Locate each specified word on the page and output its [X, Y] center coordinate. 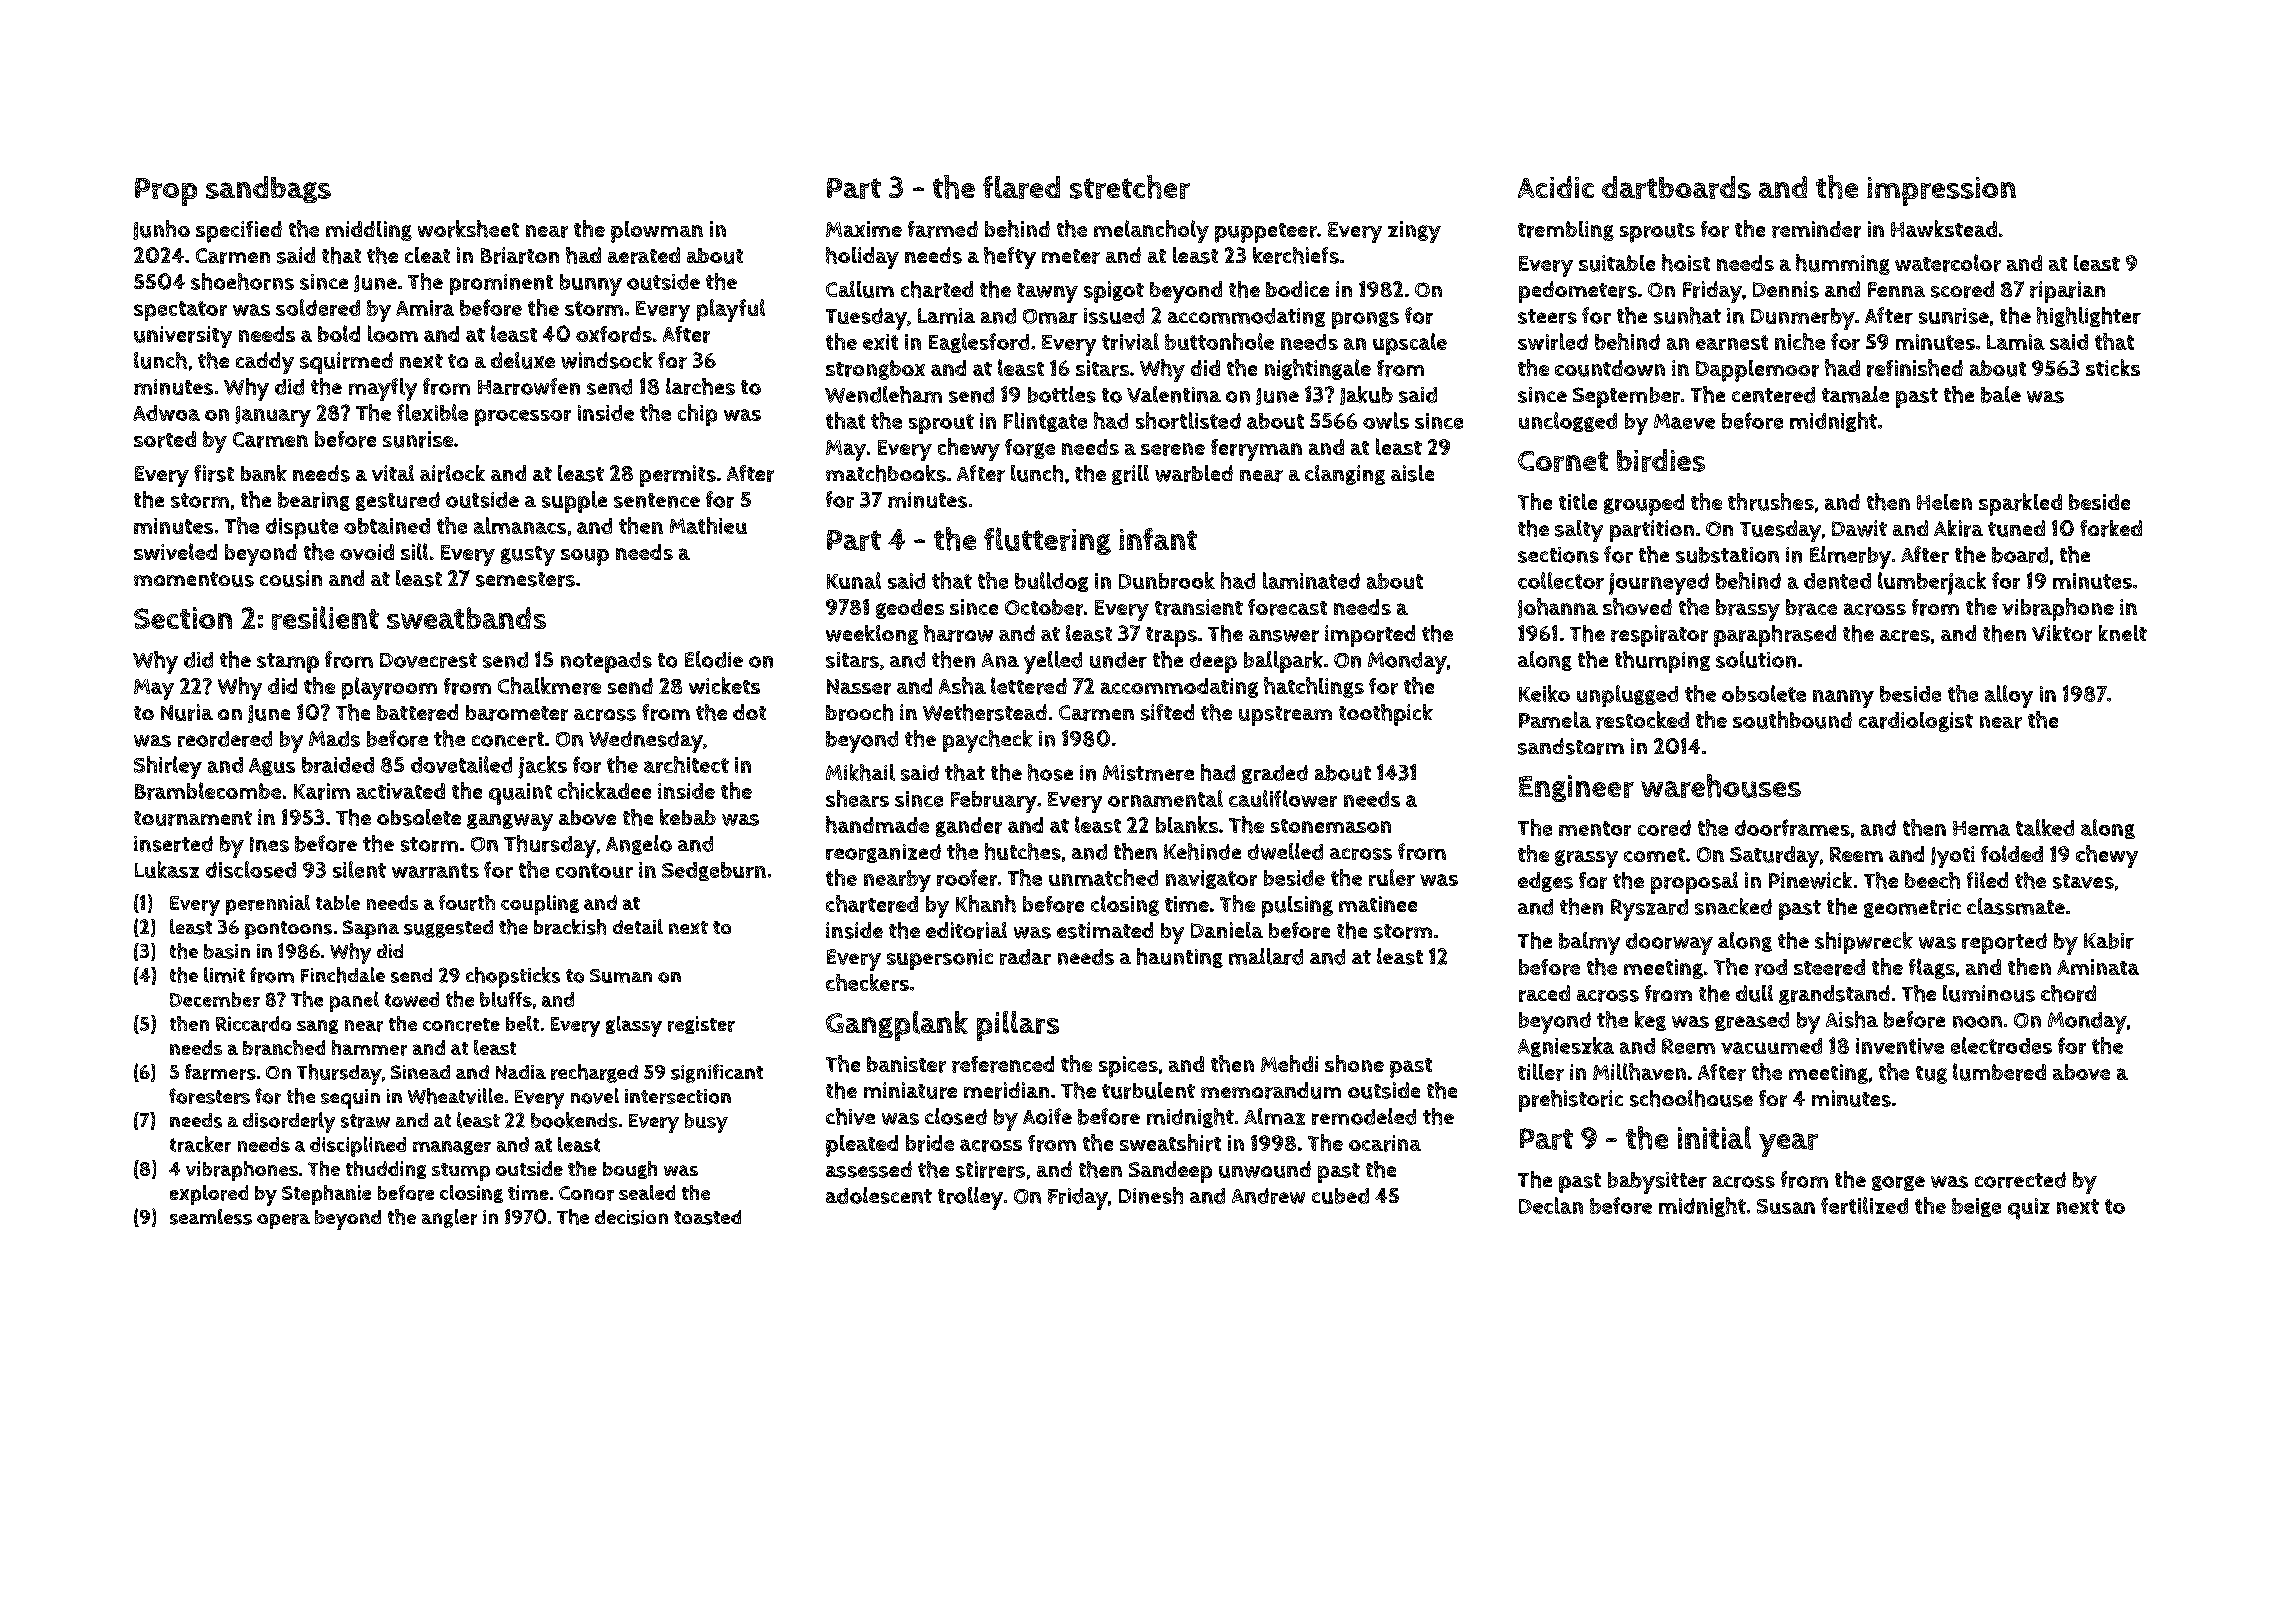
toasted [707, 1217]
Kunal [854, 580]
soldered [318, 307]
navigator [1211, 879]
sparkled [2020, 504]
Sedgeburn [714, 871]
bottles [1062, 394]
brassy [1748, 610]
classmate [2016, 906]
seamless [211, 1217]
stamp [288, 663]
